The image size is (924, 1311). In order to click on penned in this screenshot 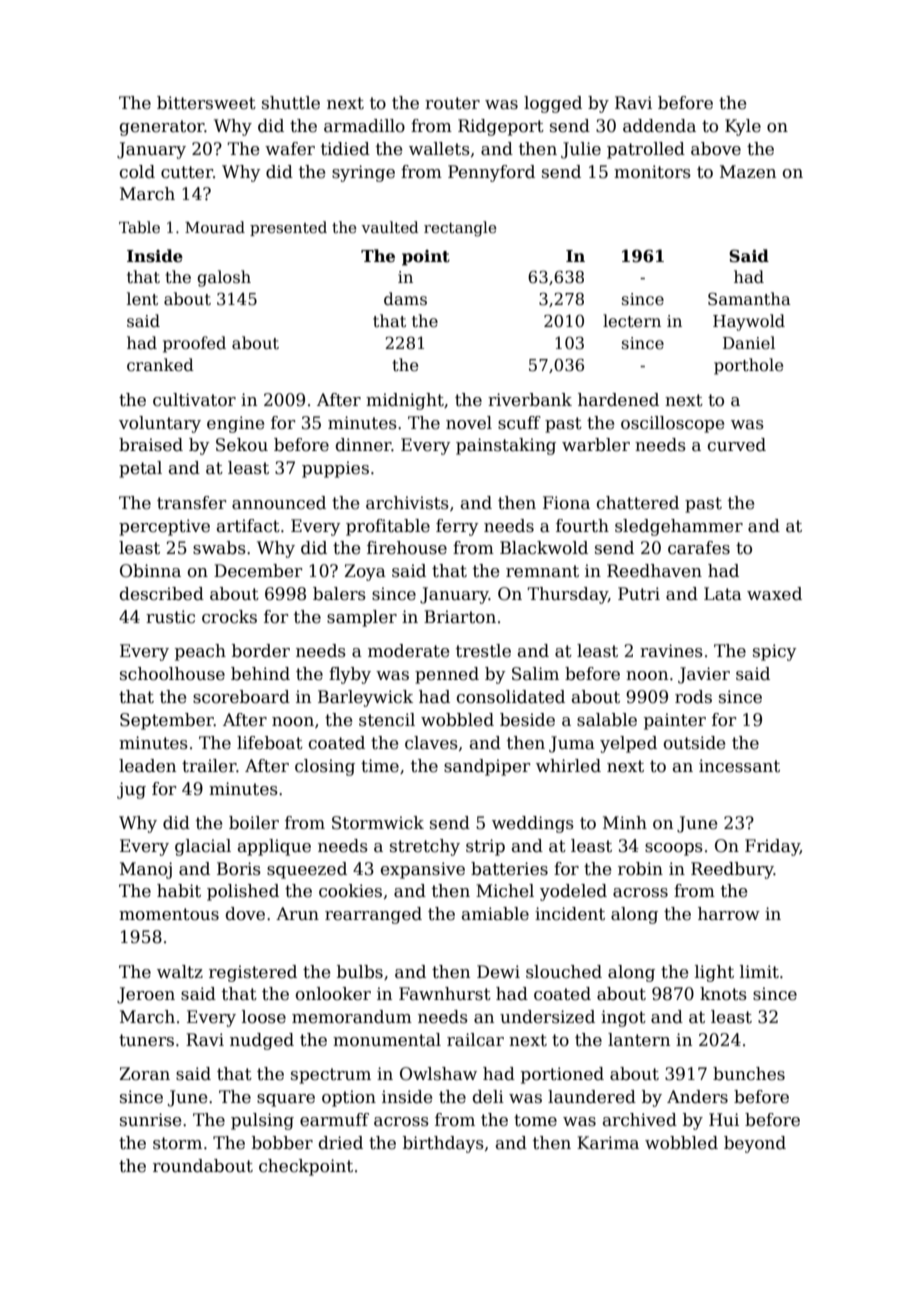, I will do `click(447, 675)`.
